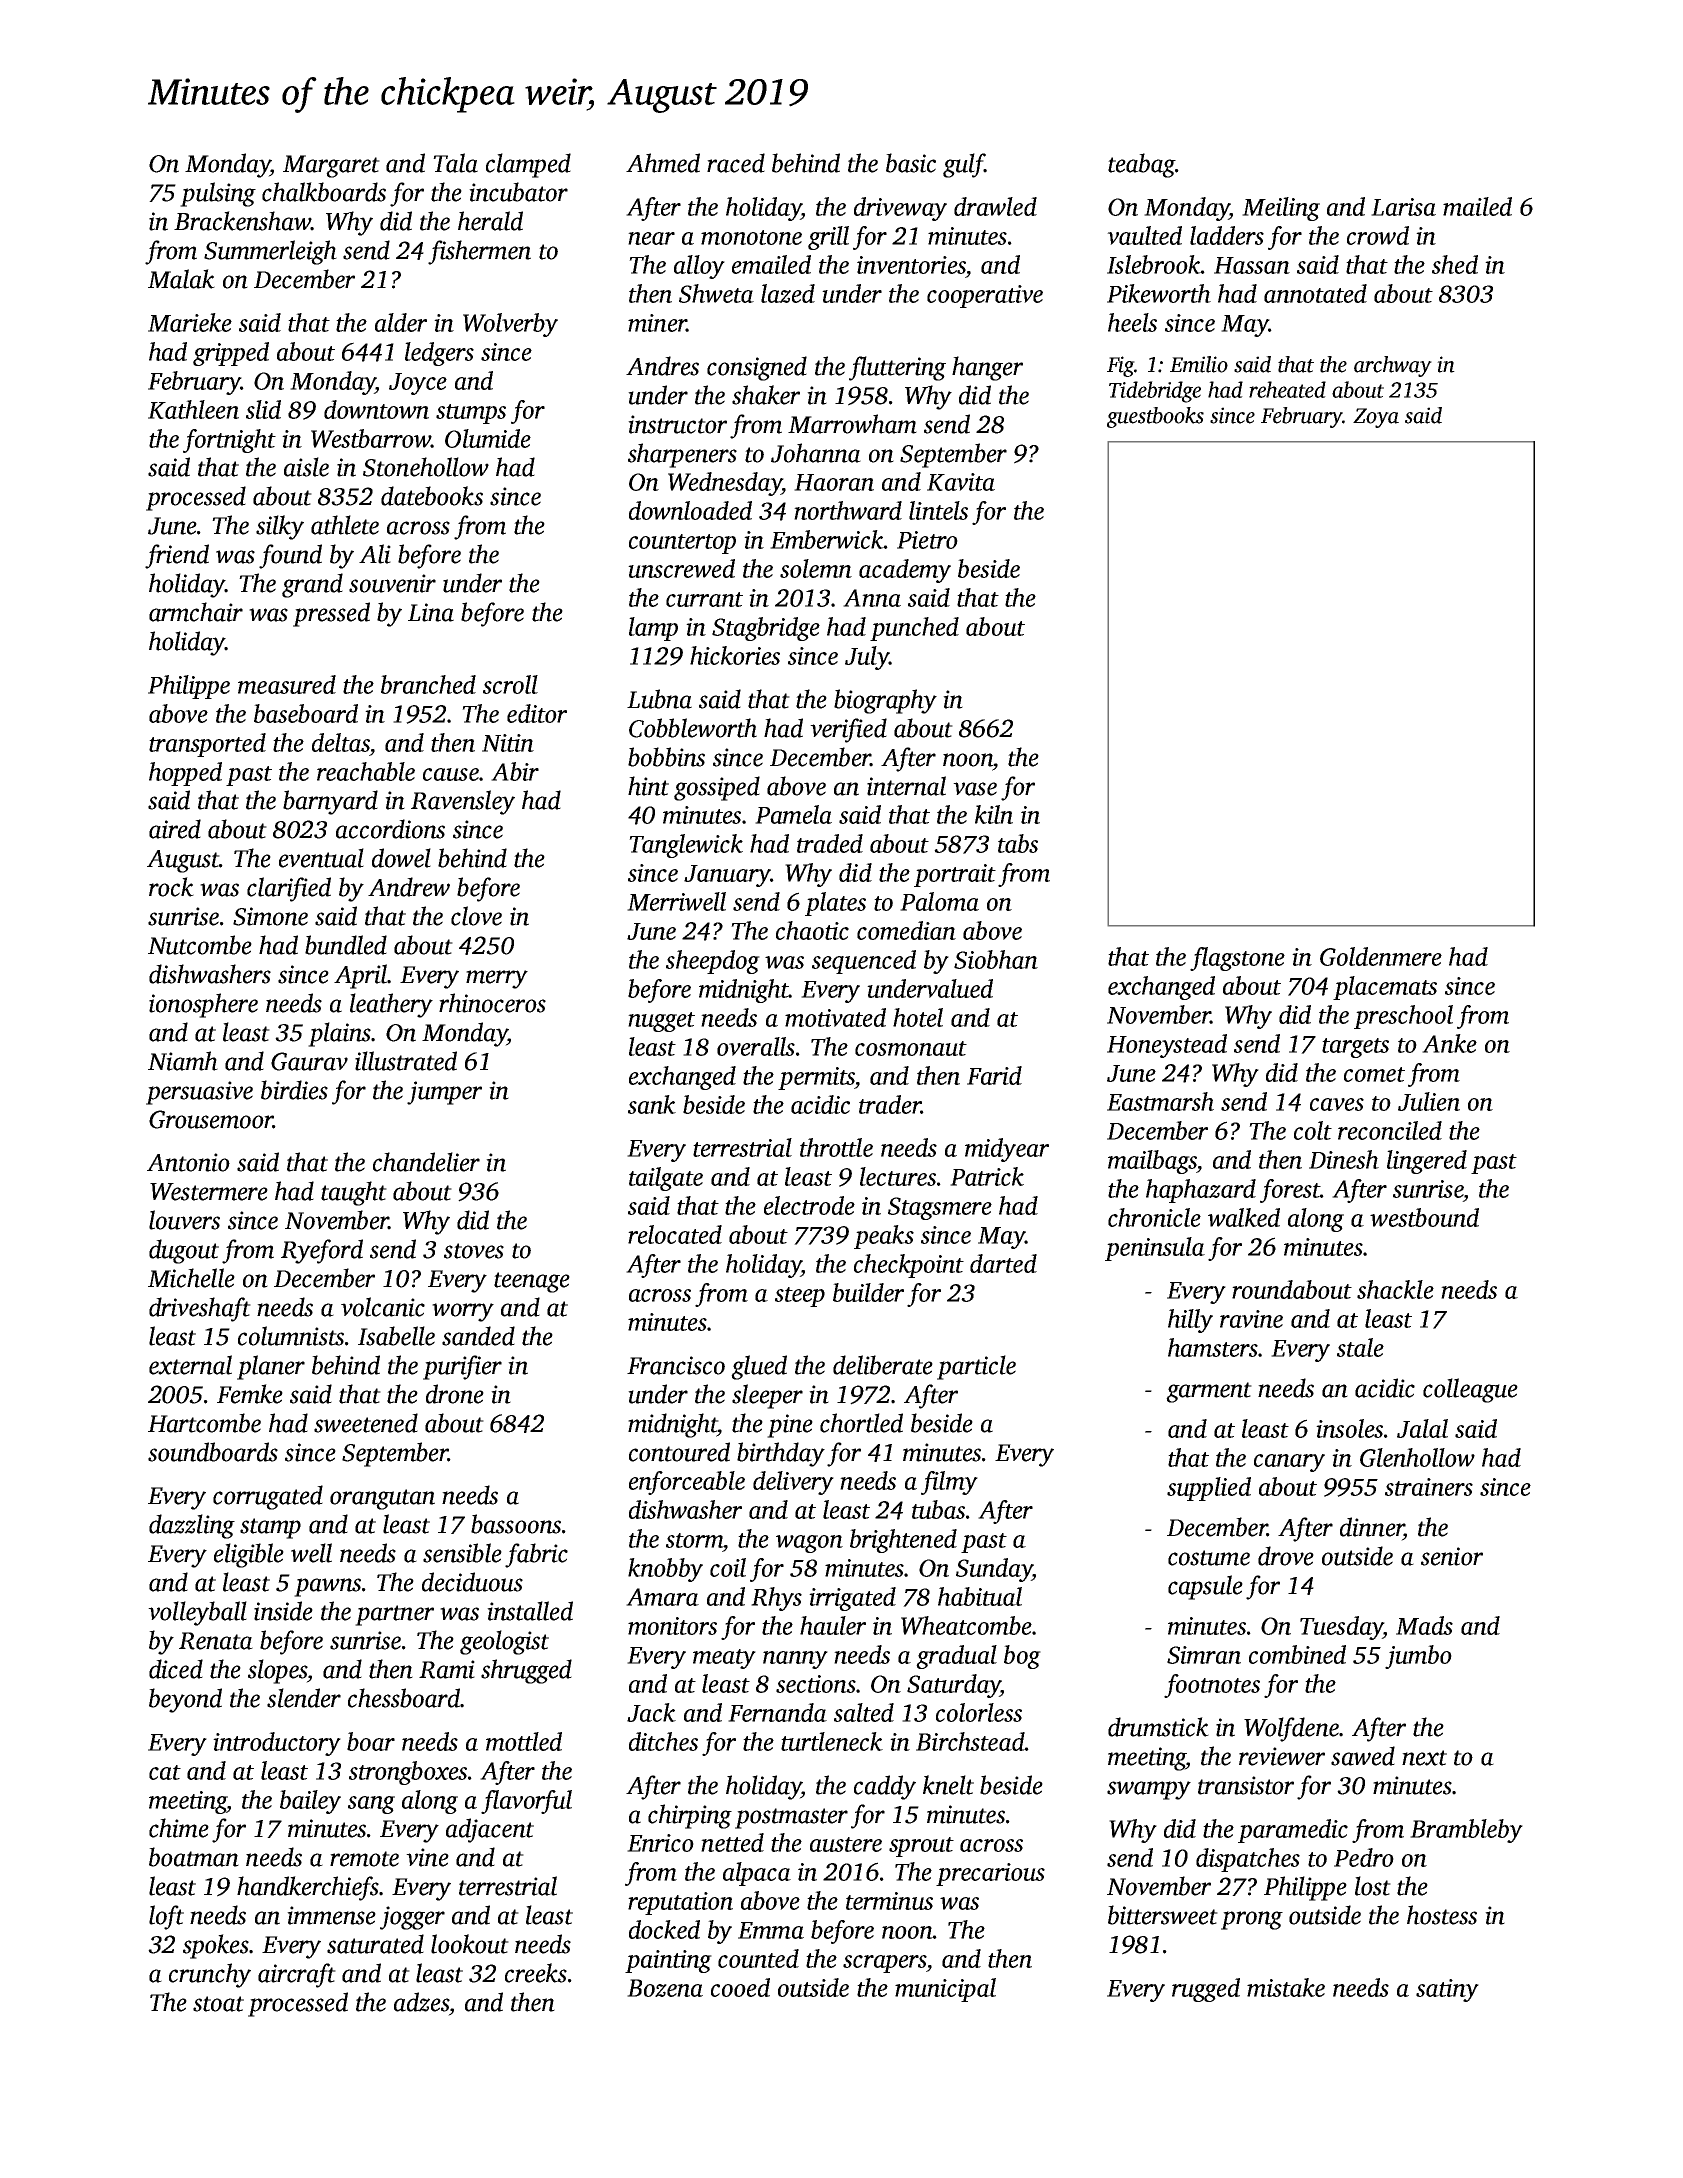 This page has height=2178, width=1683. What do you see at coordinates (331, 166) in the page?
I see `Margaret` at bounding box center [331, 166].
